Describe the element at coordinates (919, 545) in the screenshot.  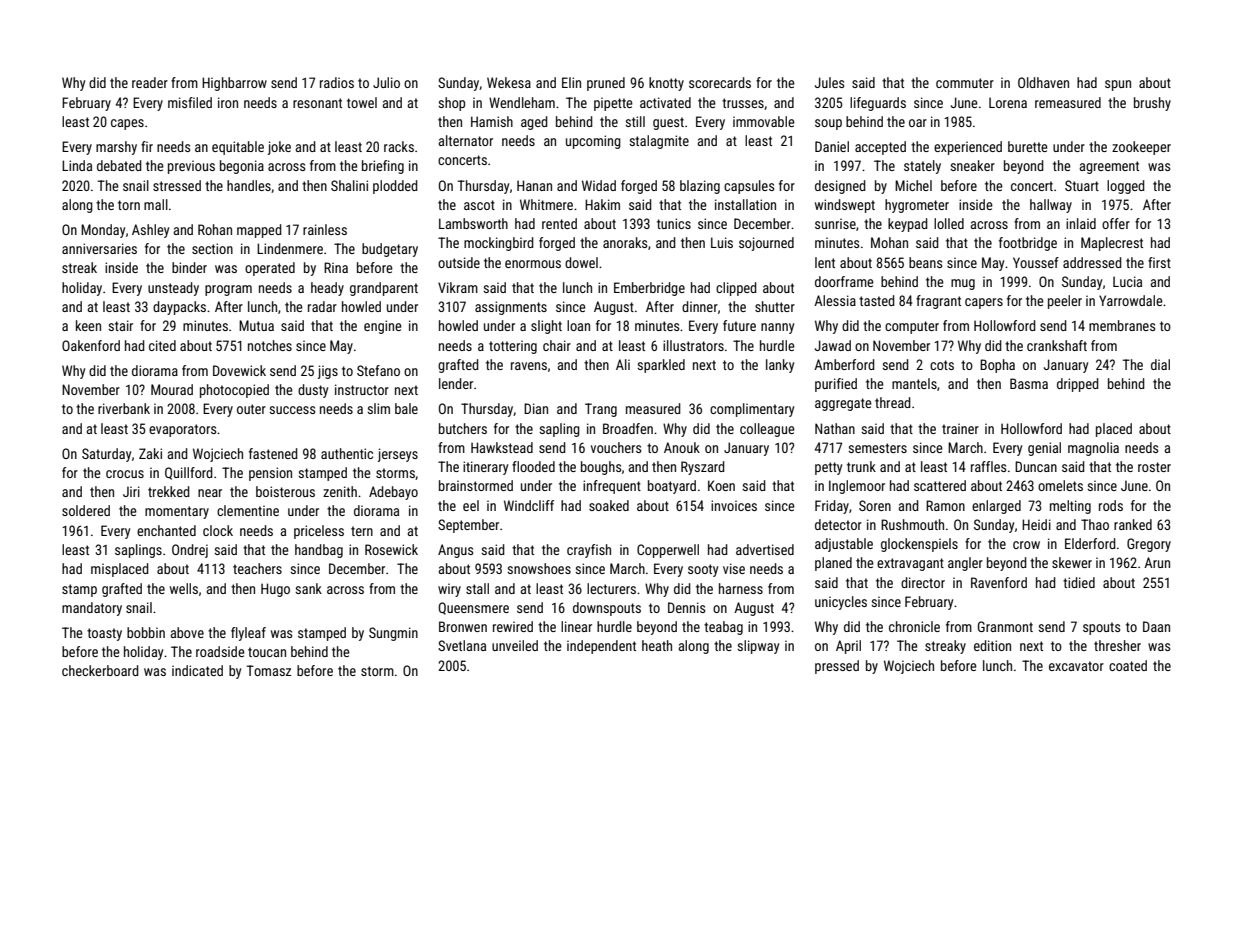
I see `glockenspiels` at that location.
